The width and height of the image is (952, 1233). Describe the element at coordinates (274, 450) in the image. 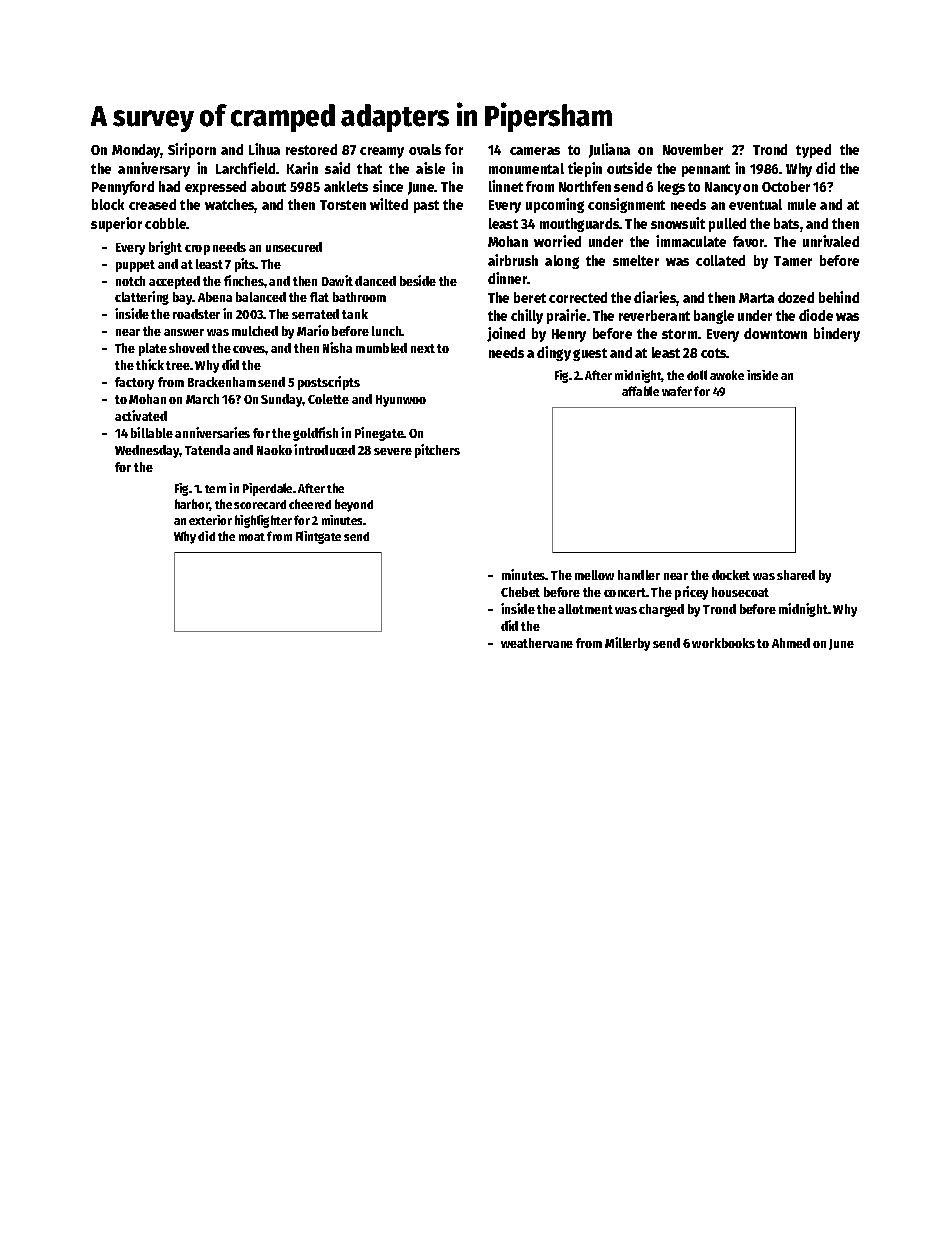

I see `Naoko` at that location.
